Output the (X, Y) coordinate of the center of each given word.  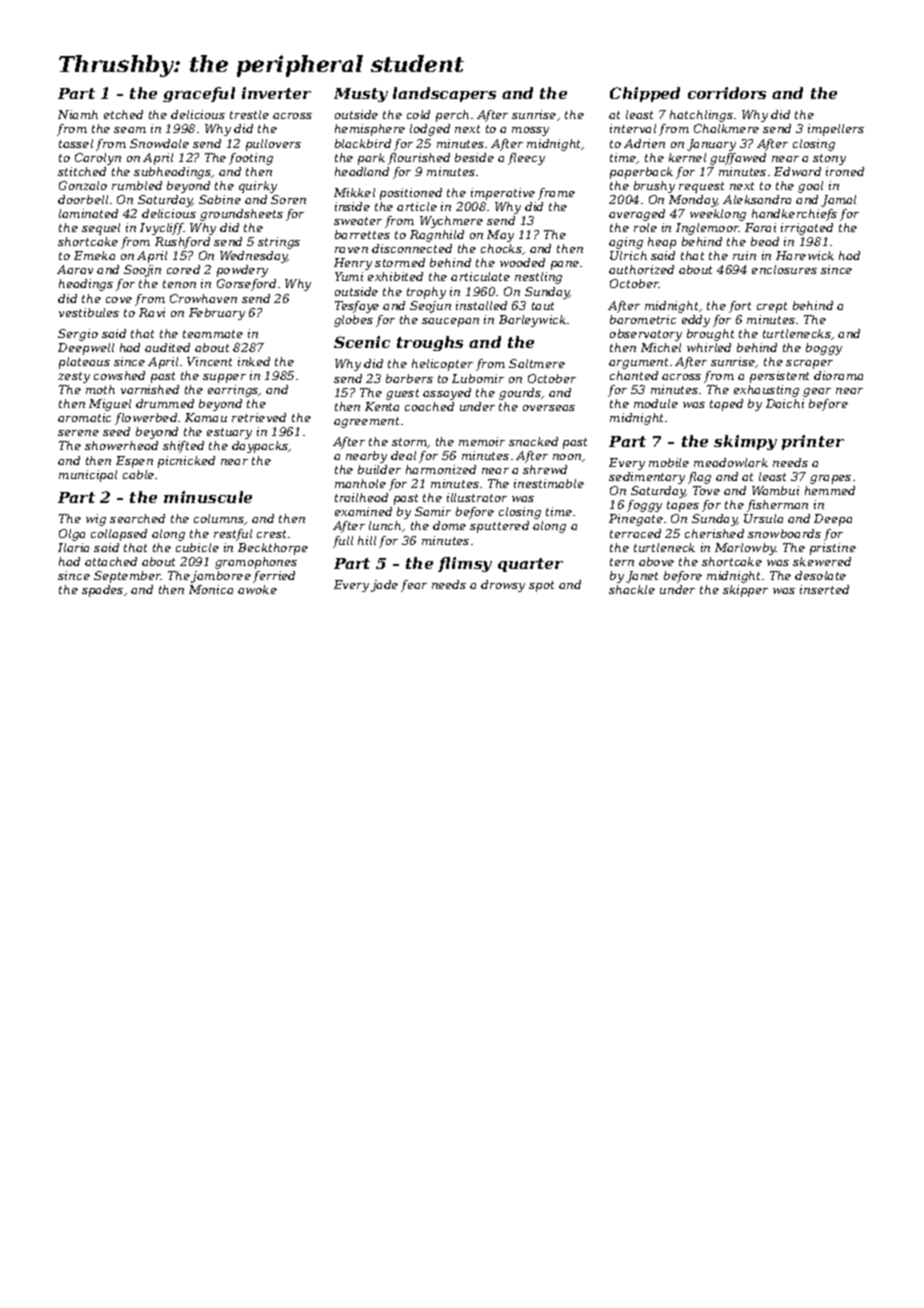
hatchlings (701, 116)
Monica (211, 589)
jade (384, 586)
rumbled (137, 185)
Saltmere (537, 363)
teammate (213, 334)
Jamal (838, 201)
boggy (824, 349)
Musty (361, 95)
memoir (482, 441)
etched (123, 114)
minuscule (208, 497)
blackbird (363, 143)
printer (813, 442)
